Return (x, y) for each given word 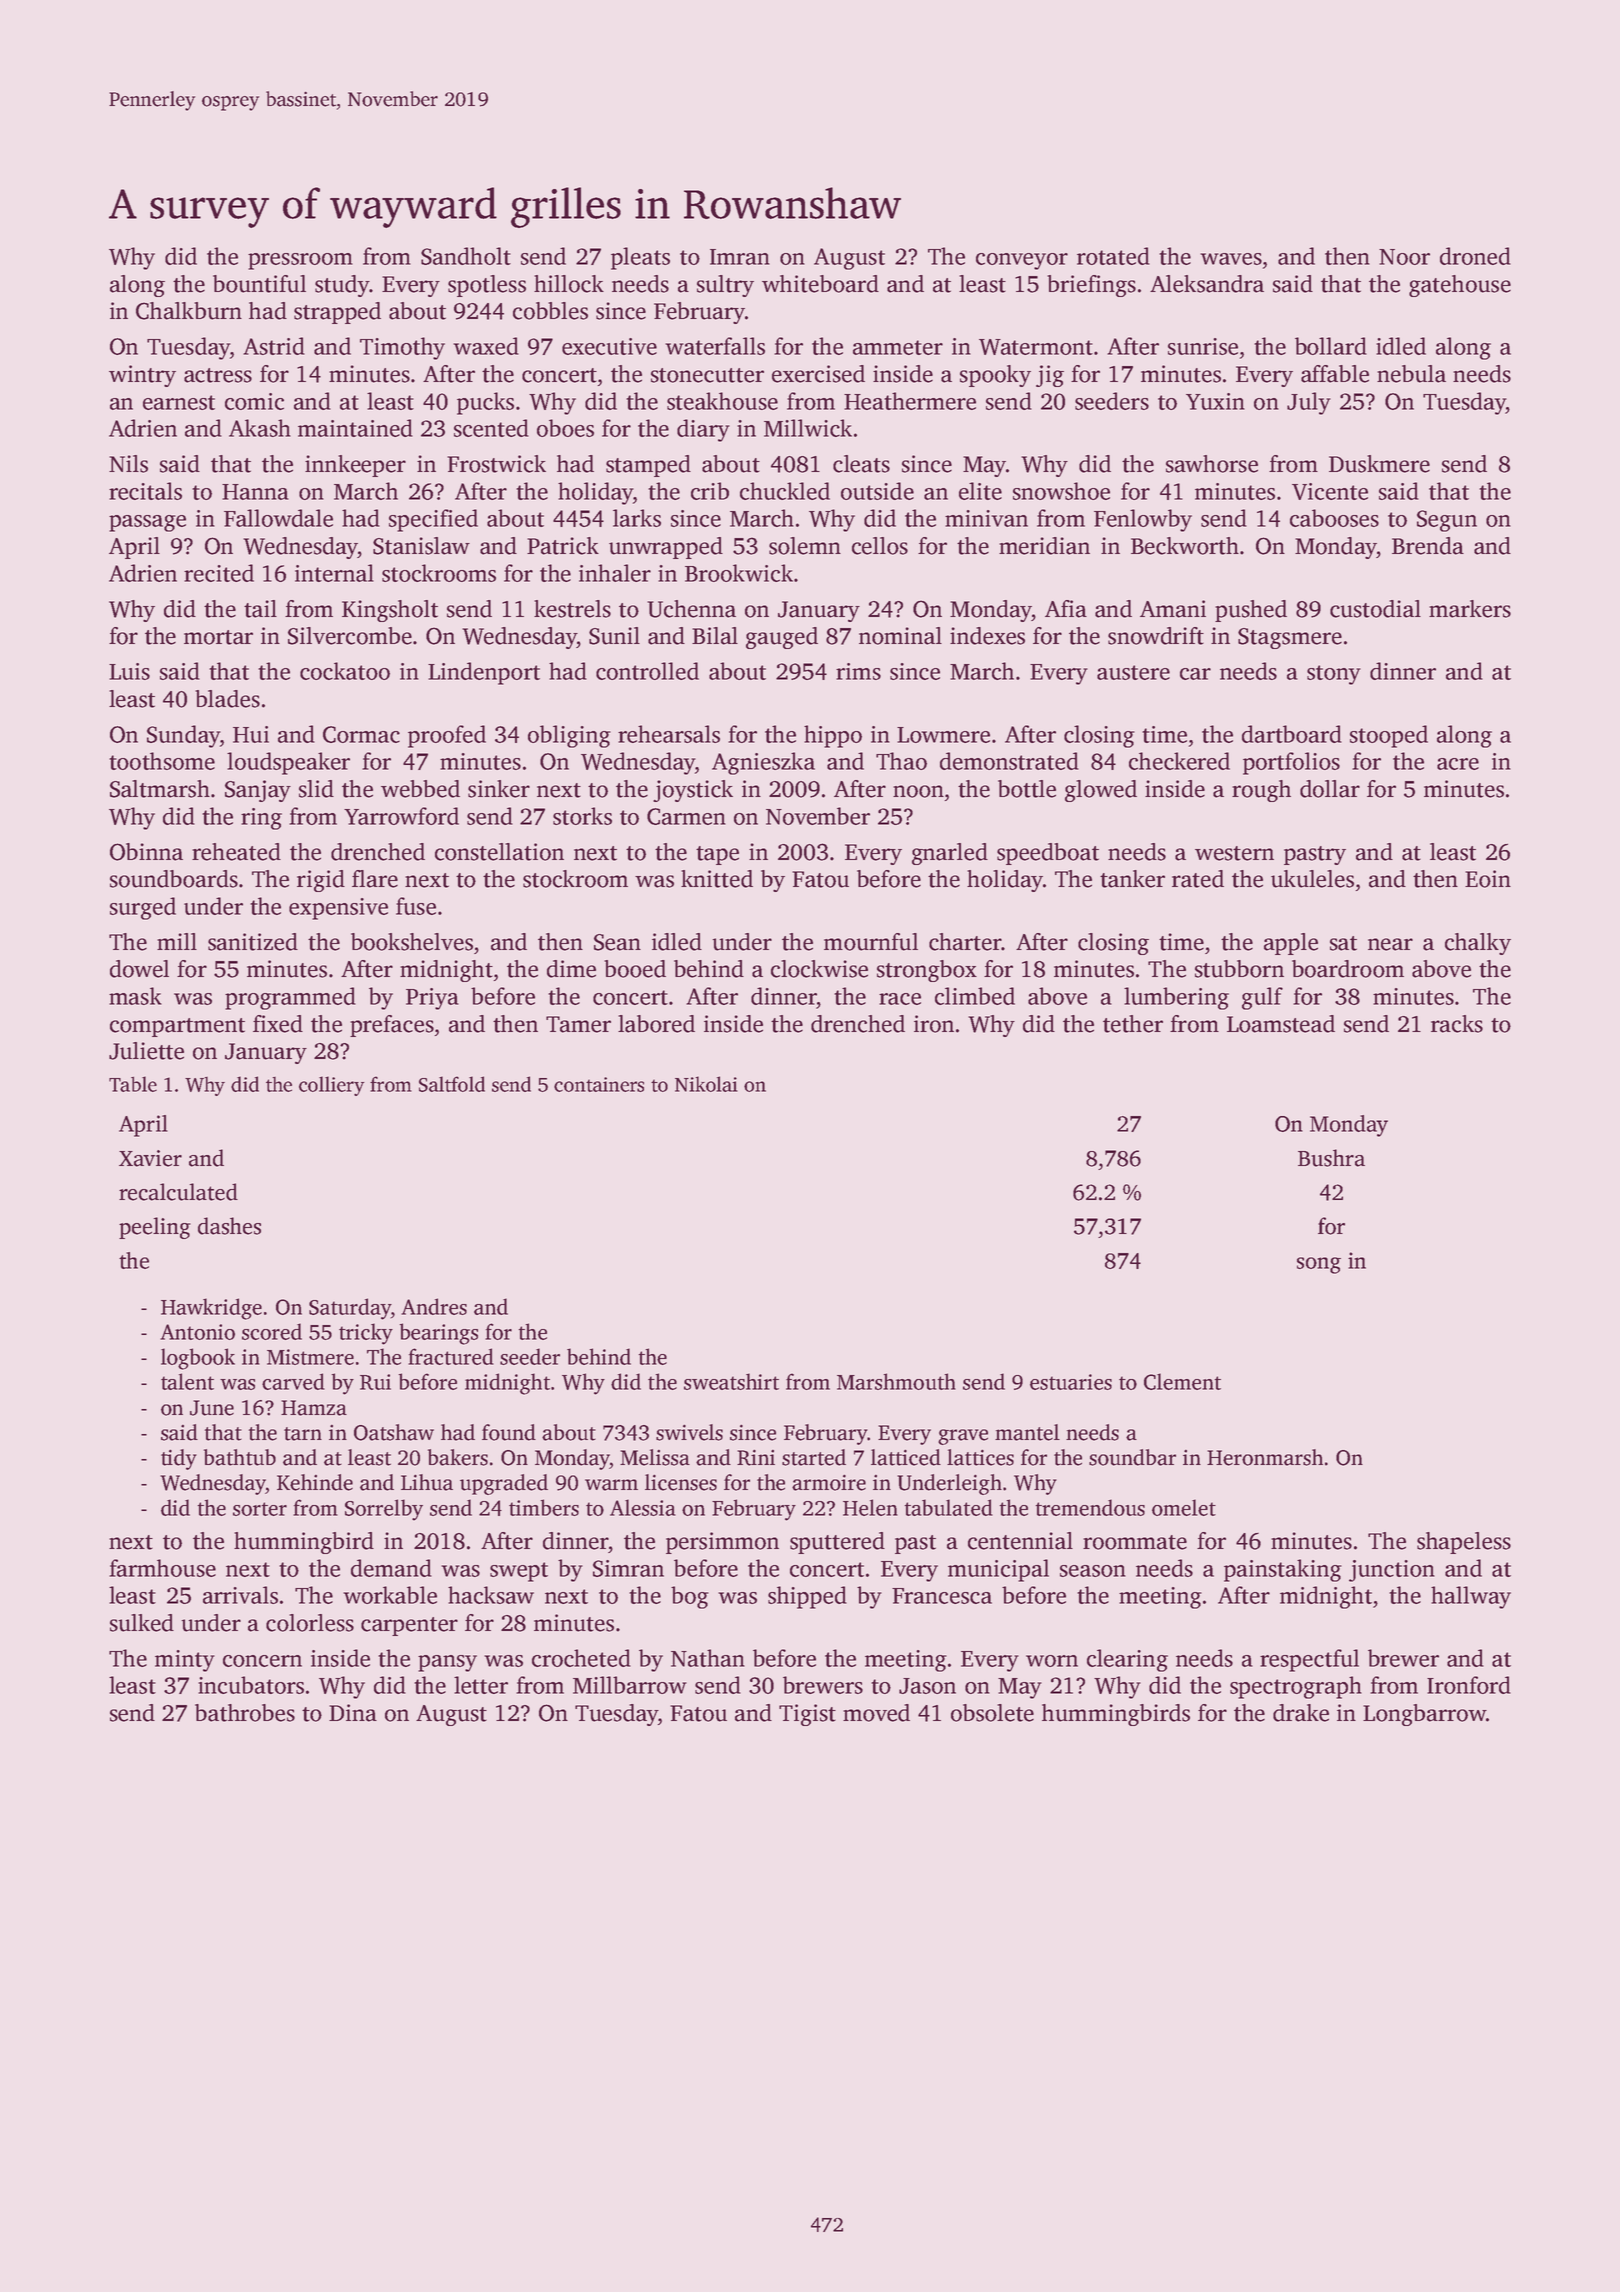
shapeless (1464, 1543)
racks (1457, 1024)
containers (599, 1084)
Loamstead (1281, 1024)
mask (135, 996)
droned (1475, 256)
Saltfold (452, 1084)
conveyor (1022, 261)
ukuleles (1312, 879)
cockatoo (345, 671)
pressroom (300, 261)
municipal (998, 1570)
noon (918, 791)
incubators (251, 1685)
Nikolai (706, 1084)
